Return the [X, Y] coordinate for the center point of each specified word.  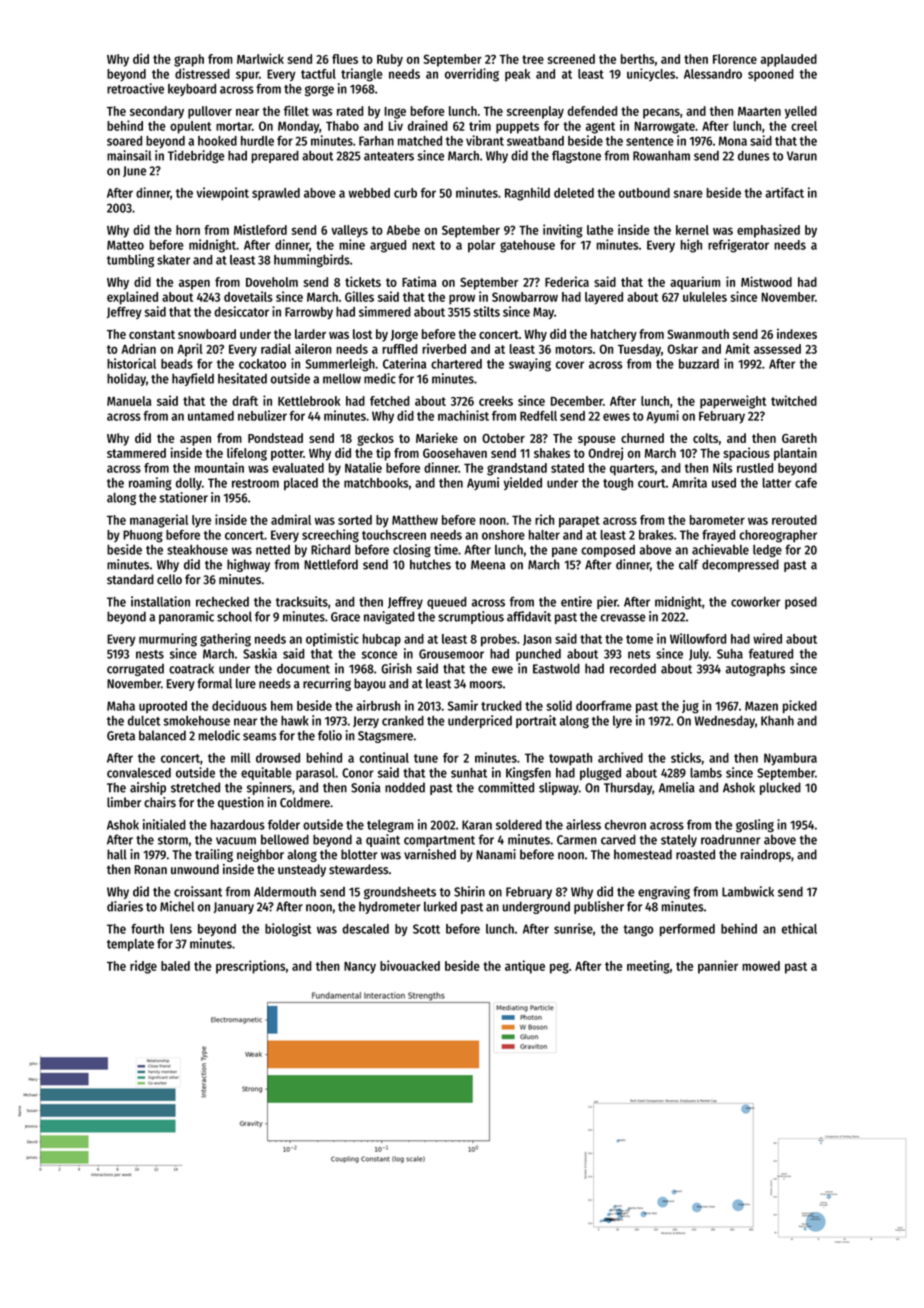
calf [688, 564]
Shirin [469, 891]
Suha [730, 654]
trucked [501, 706]
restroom [255, 483]
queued [446, 603]
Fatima [419, 281]
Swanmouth [698, 334]
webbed [369, 193]
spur [247, 76]
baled [175, 966]
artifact [784, 192]
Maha [121, 706]
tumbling [130, 260]
